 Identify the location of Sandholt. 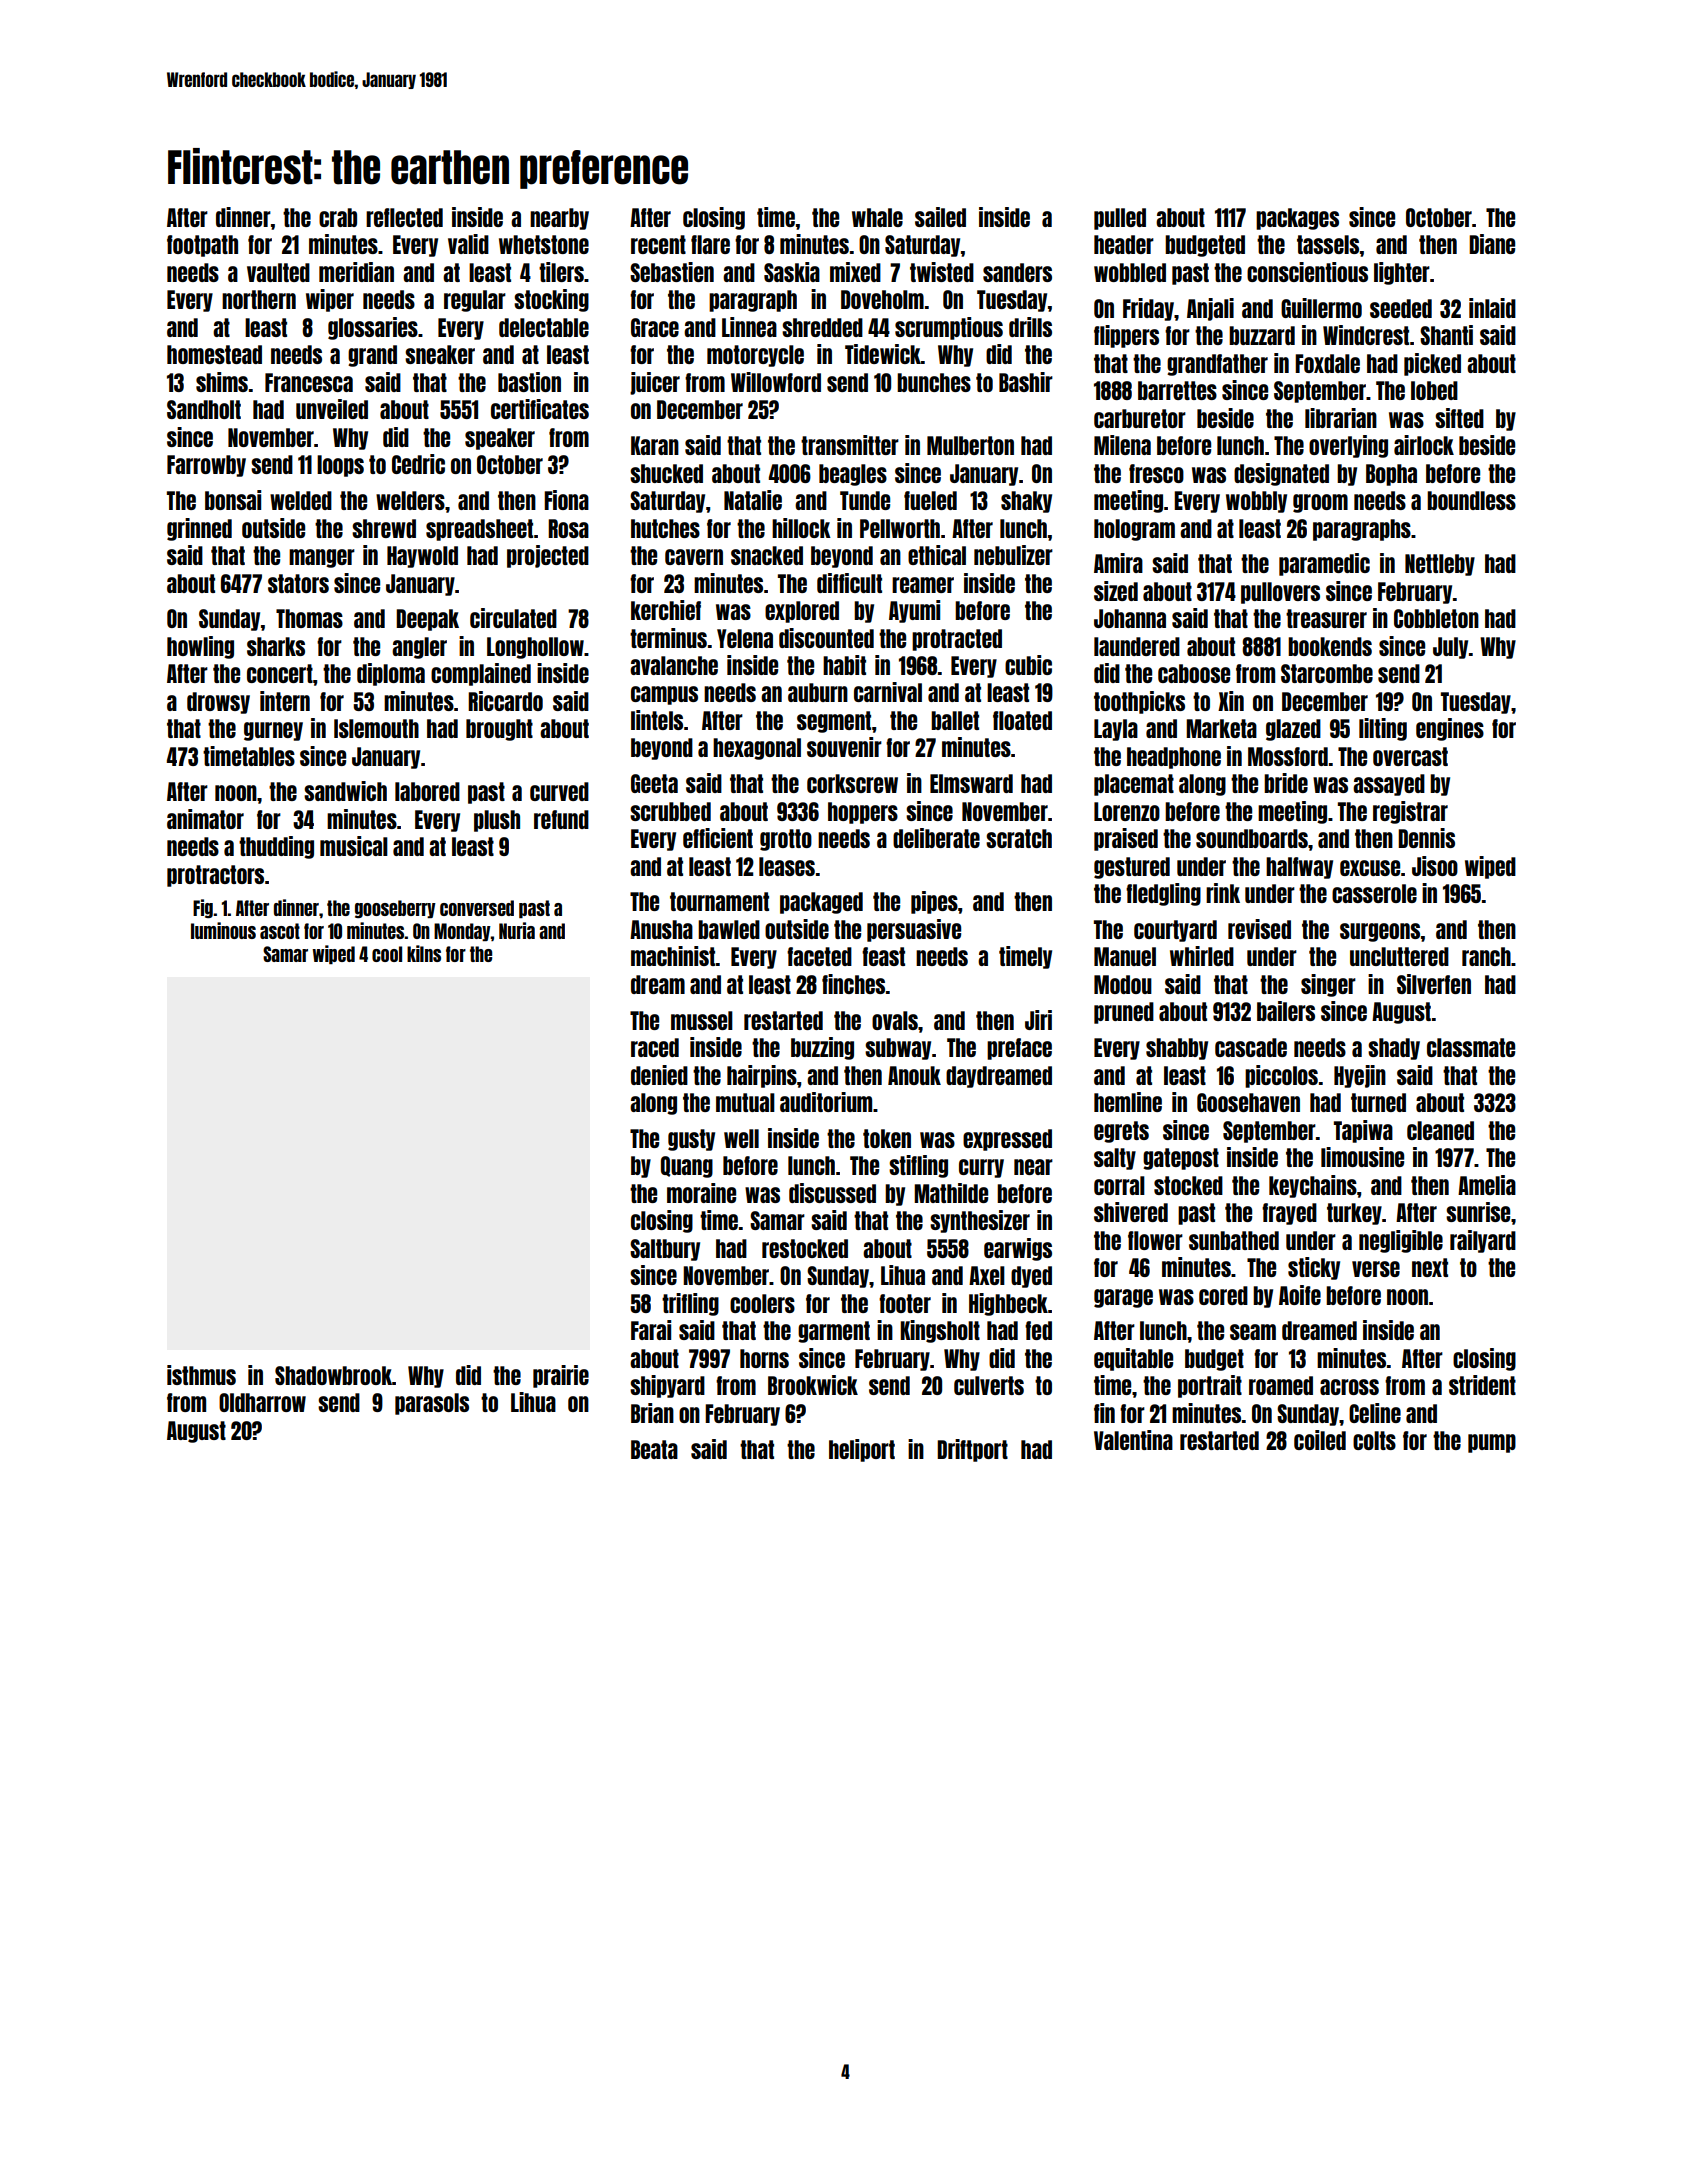
(204, 409).
